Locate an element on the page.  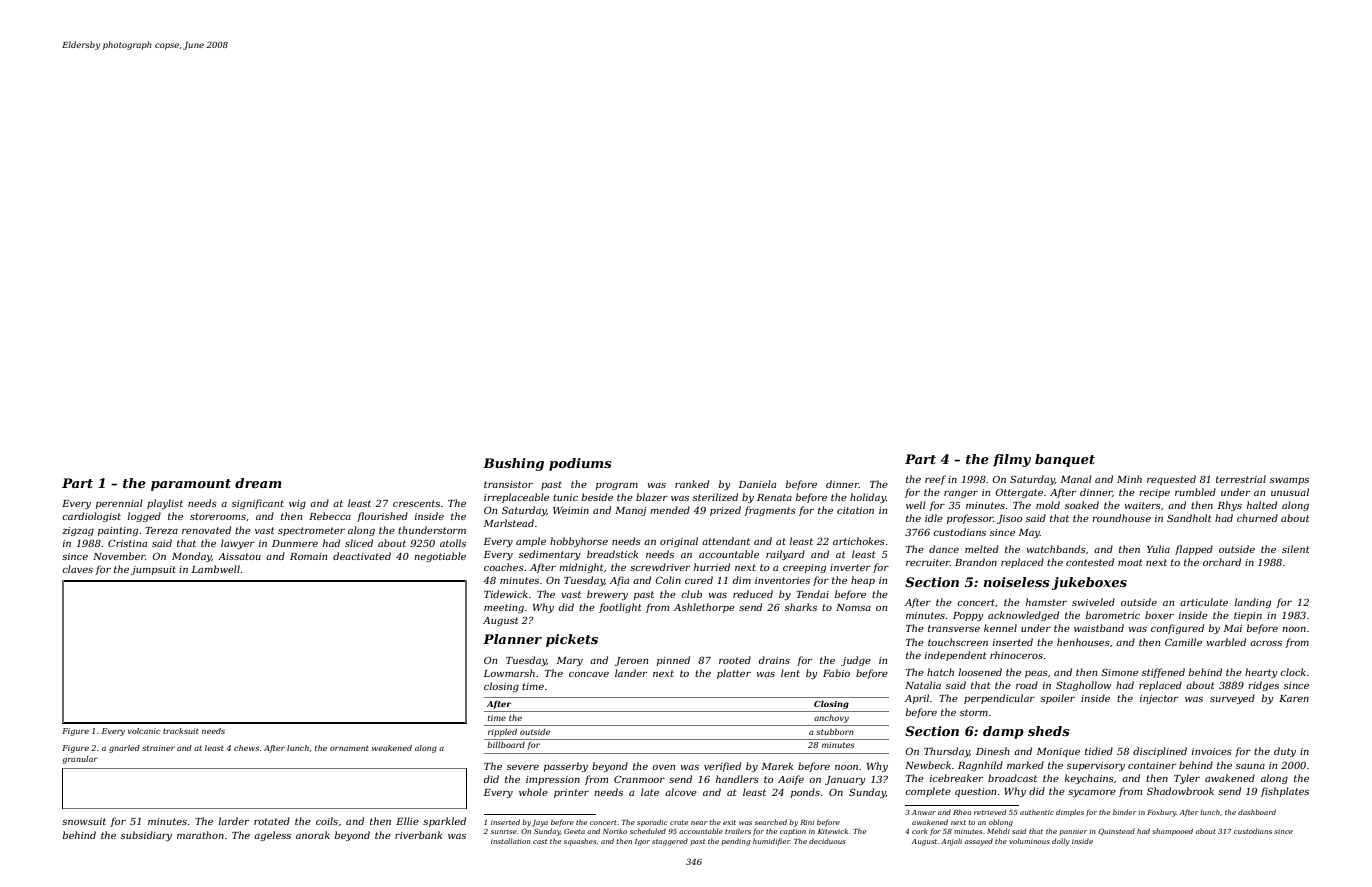
swiveled is located at coordinates (1093, 602).
